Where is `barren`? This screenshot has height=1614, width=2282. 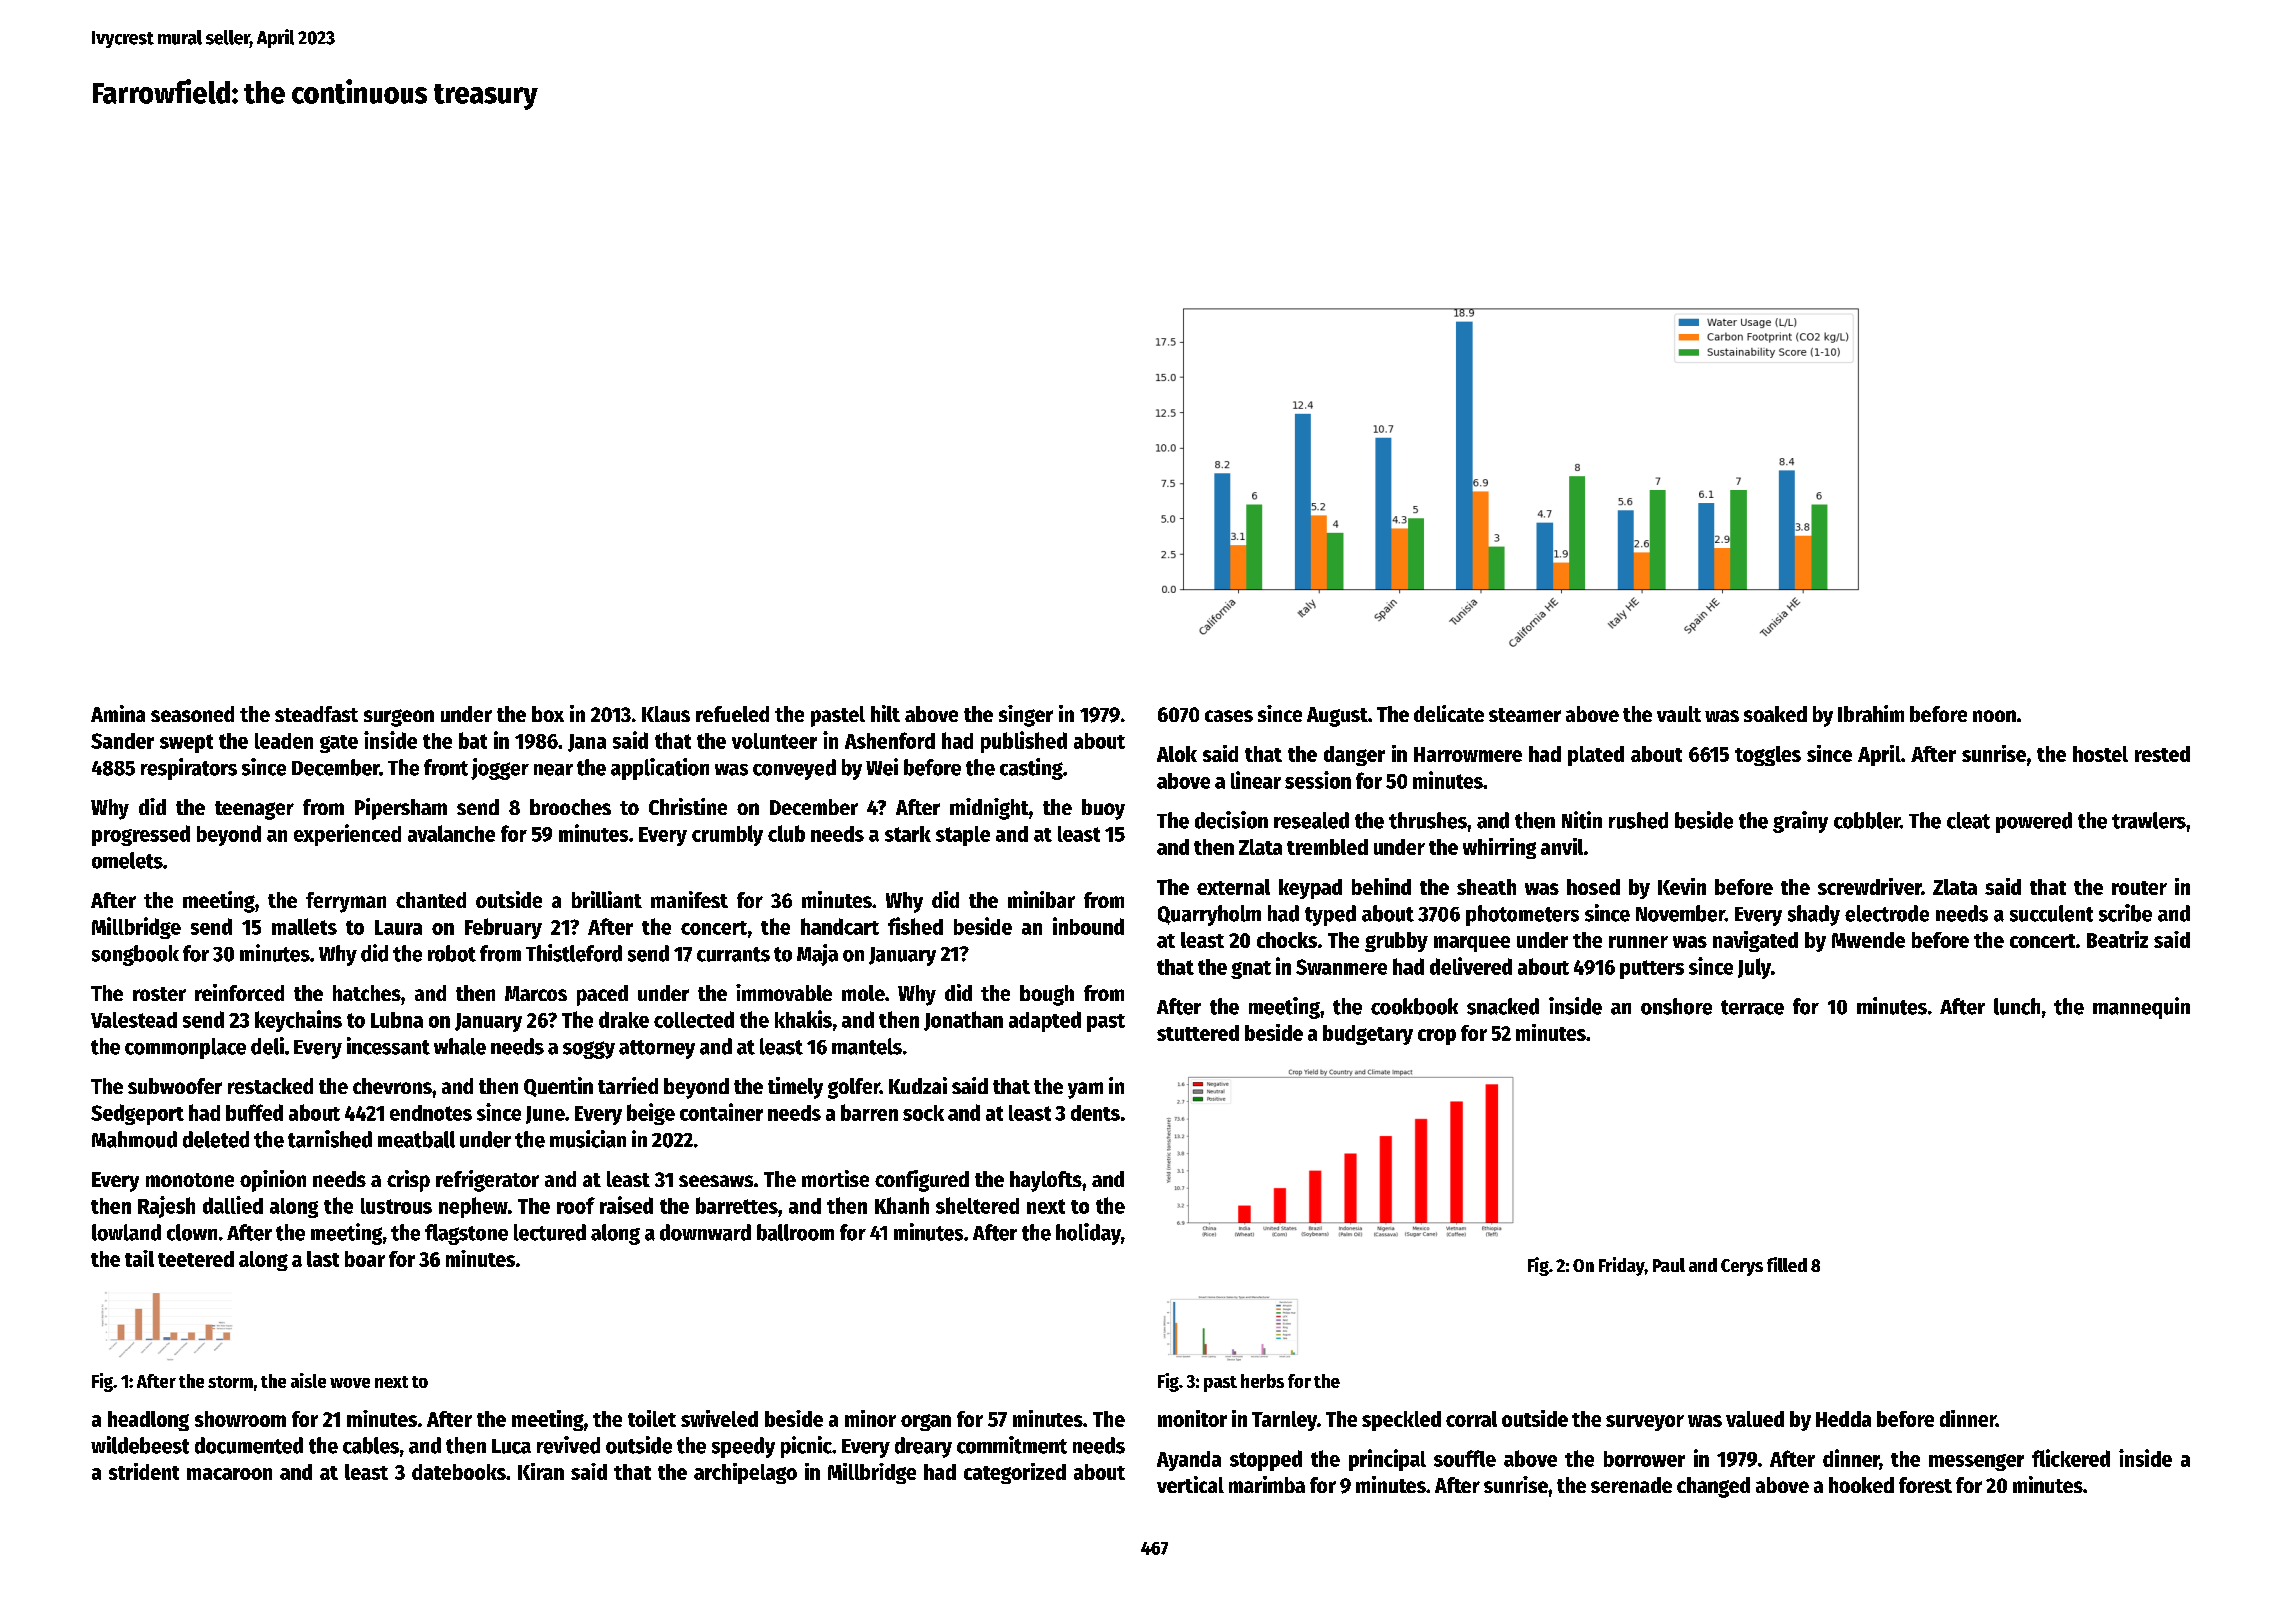
barren is located at coordinates (869, 1112).
